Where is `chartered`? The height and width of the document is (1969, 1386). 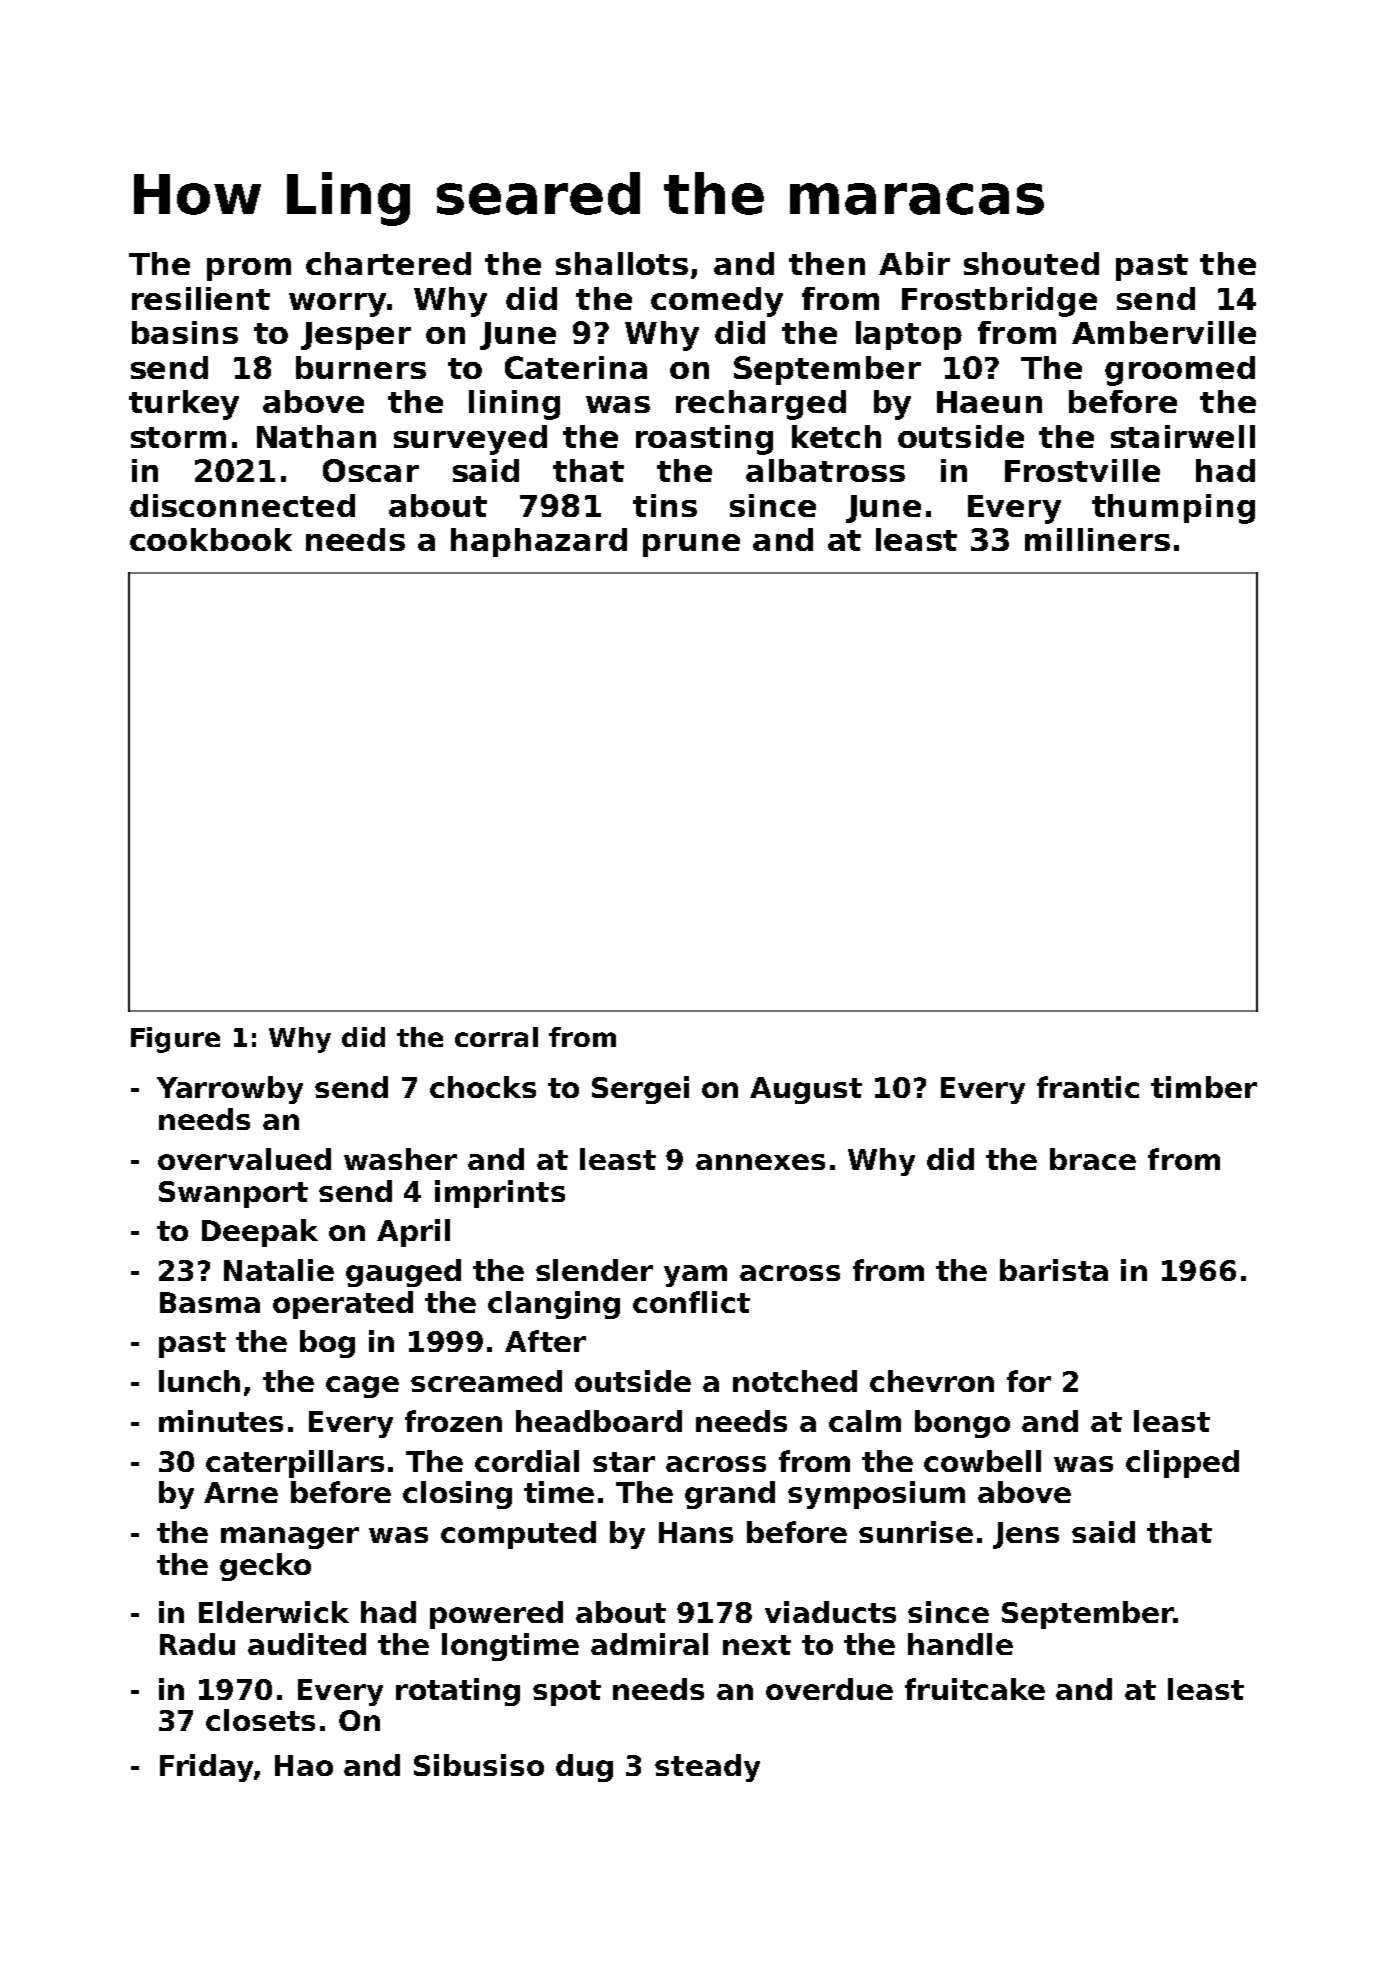 chartered is located at coordinates (388, 263).
